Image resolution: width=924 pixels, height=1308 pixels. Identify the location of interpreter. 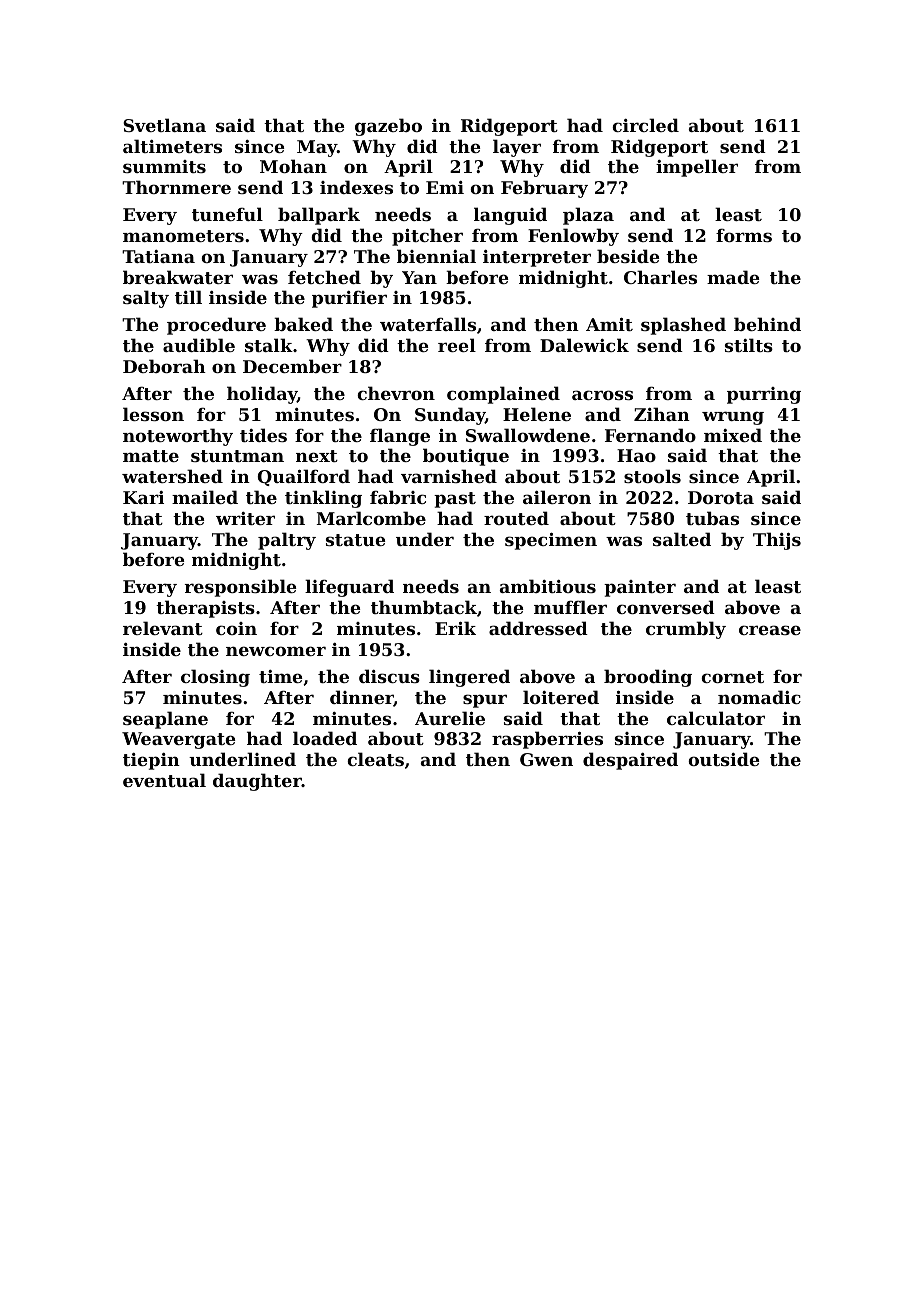
(537, 258).
